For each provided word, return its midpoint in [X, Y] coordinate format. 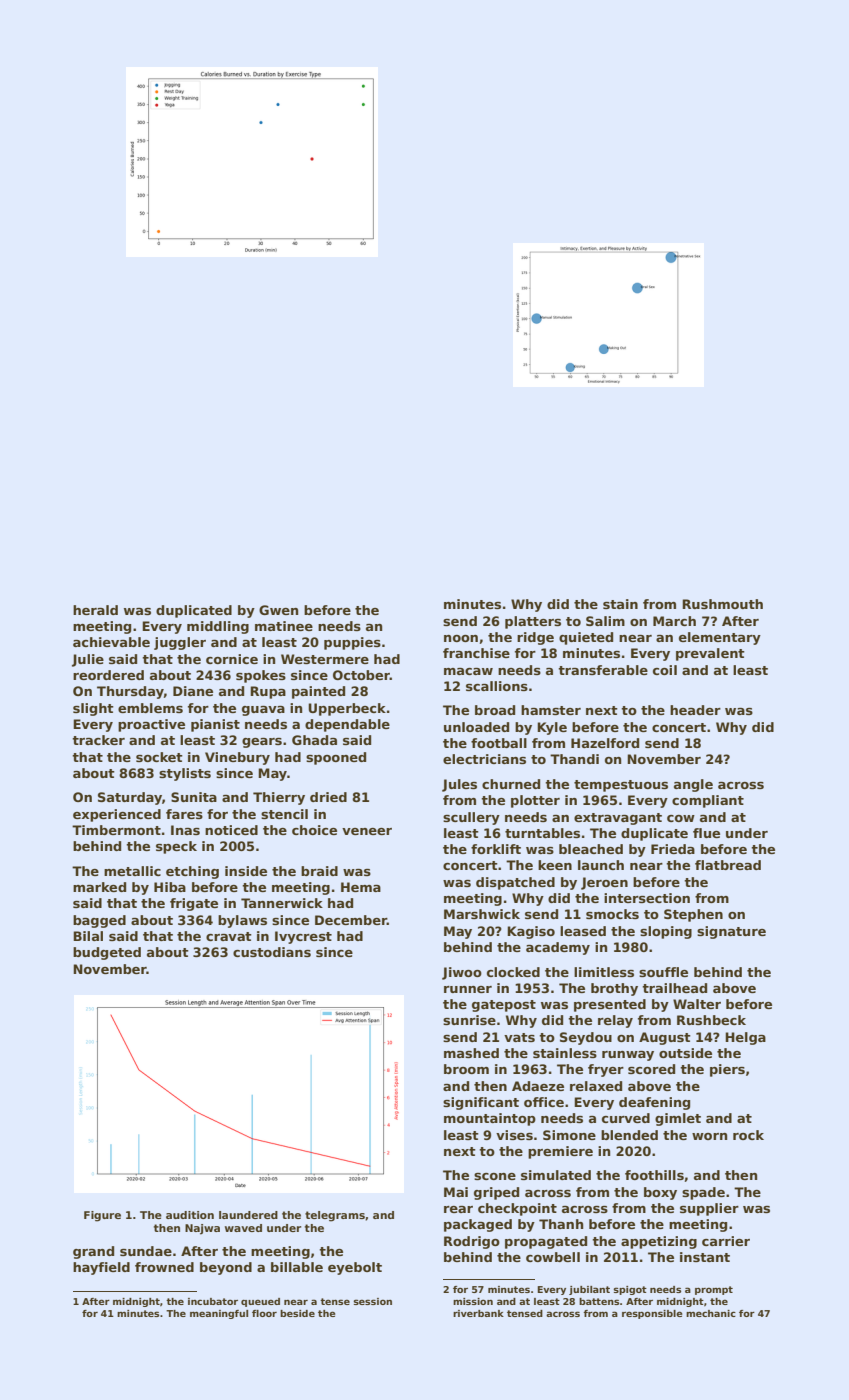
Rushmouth [722, 604]
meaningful [219, 1314]
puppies [352, 643]
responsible [652, 1314]
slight [93, 709]
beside [297, 1313]
